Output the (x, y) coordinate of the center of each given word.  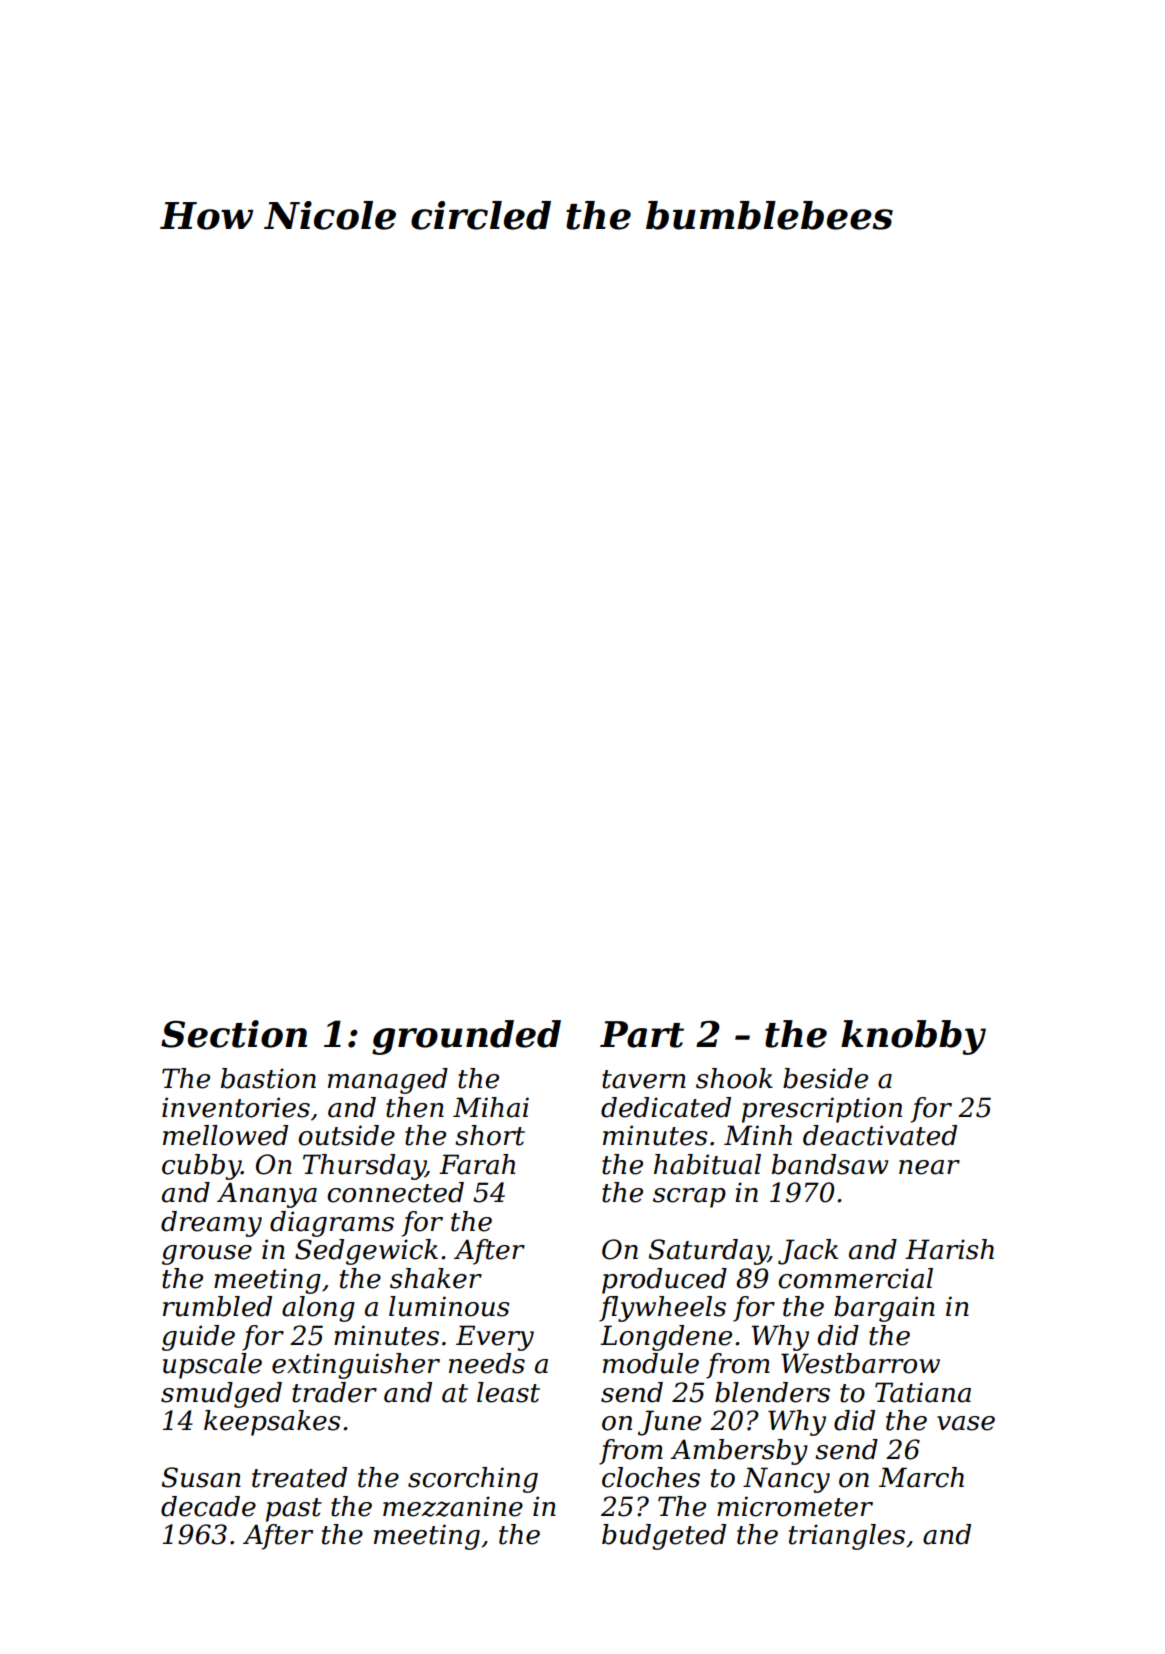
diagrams (332, 1224)
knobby (913, 1037)
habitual (707, 1164)
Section (234, 1034)
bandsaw (830, 1164)
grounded (466, 1037)
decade (208, 1506)
